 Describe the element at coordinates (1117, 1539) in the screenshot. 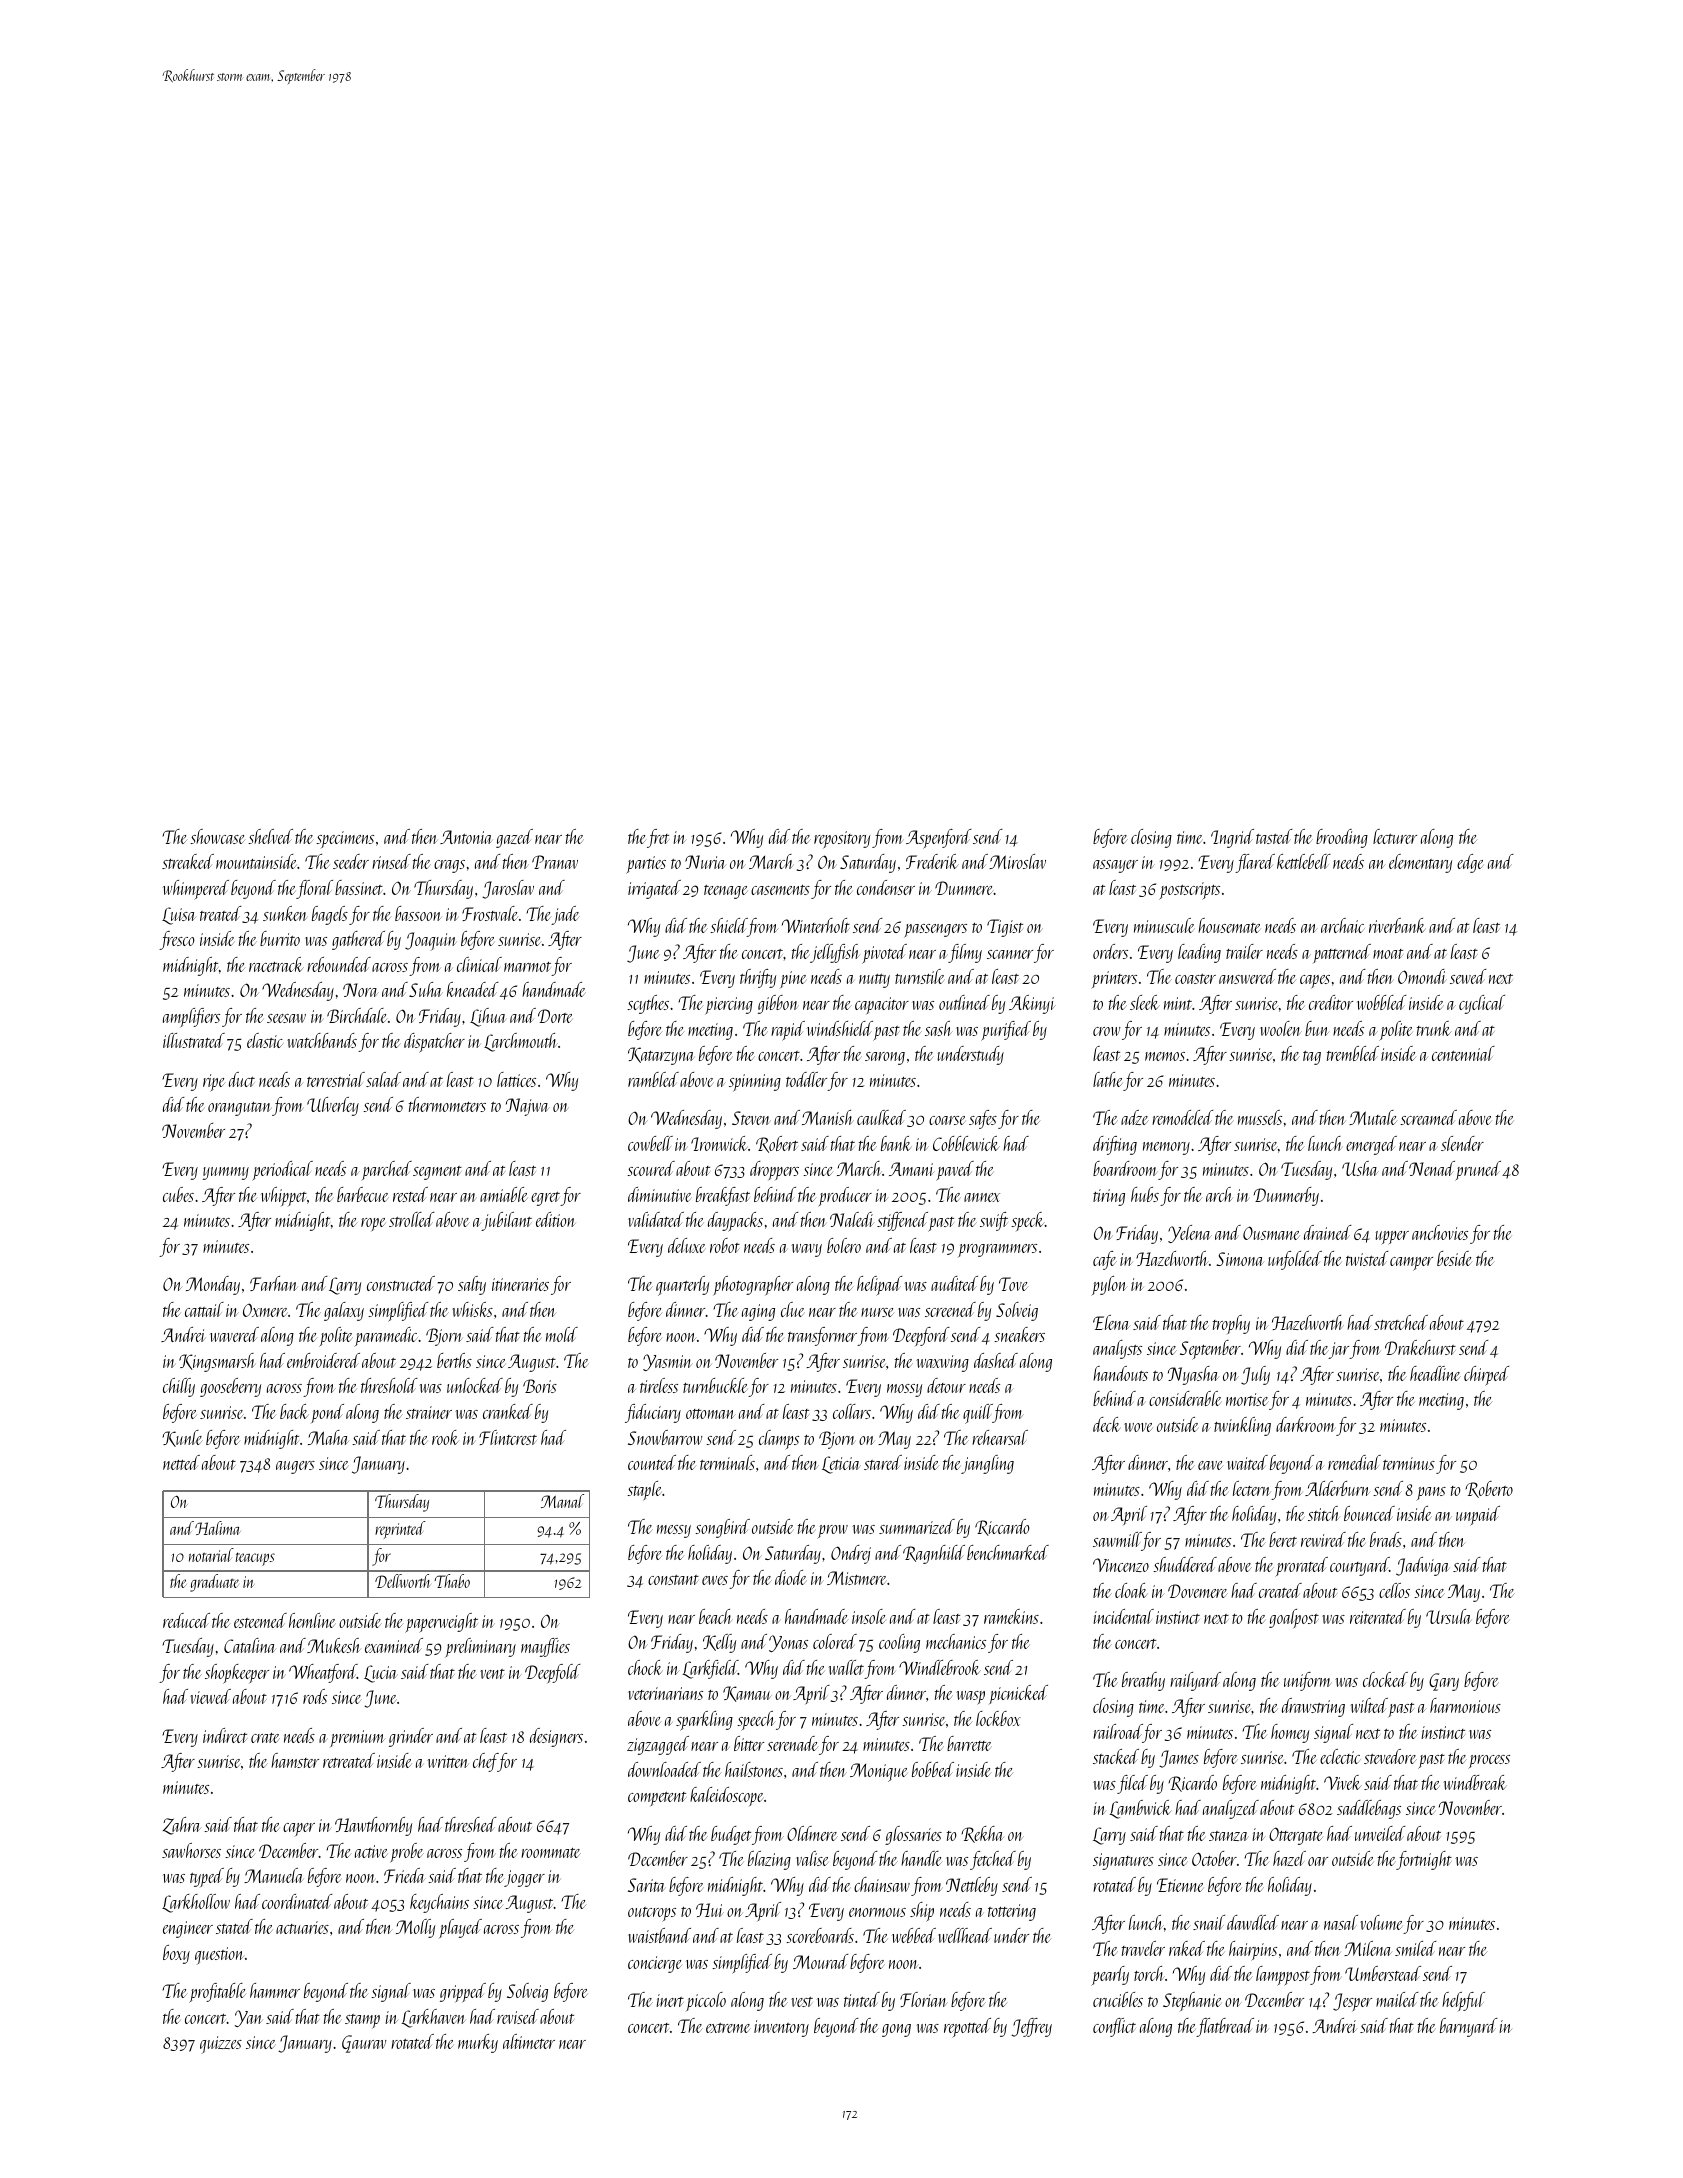

I see `sawmill` at that location.
